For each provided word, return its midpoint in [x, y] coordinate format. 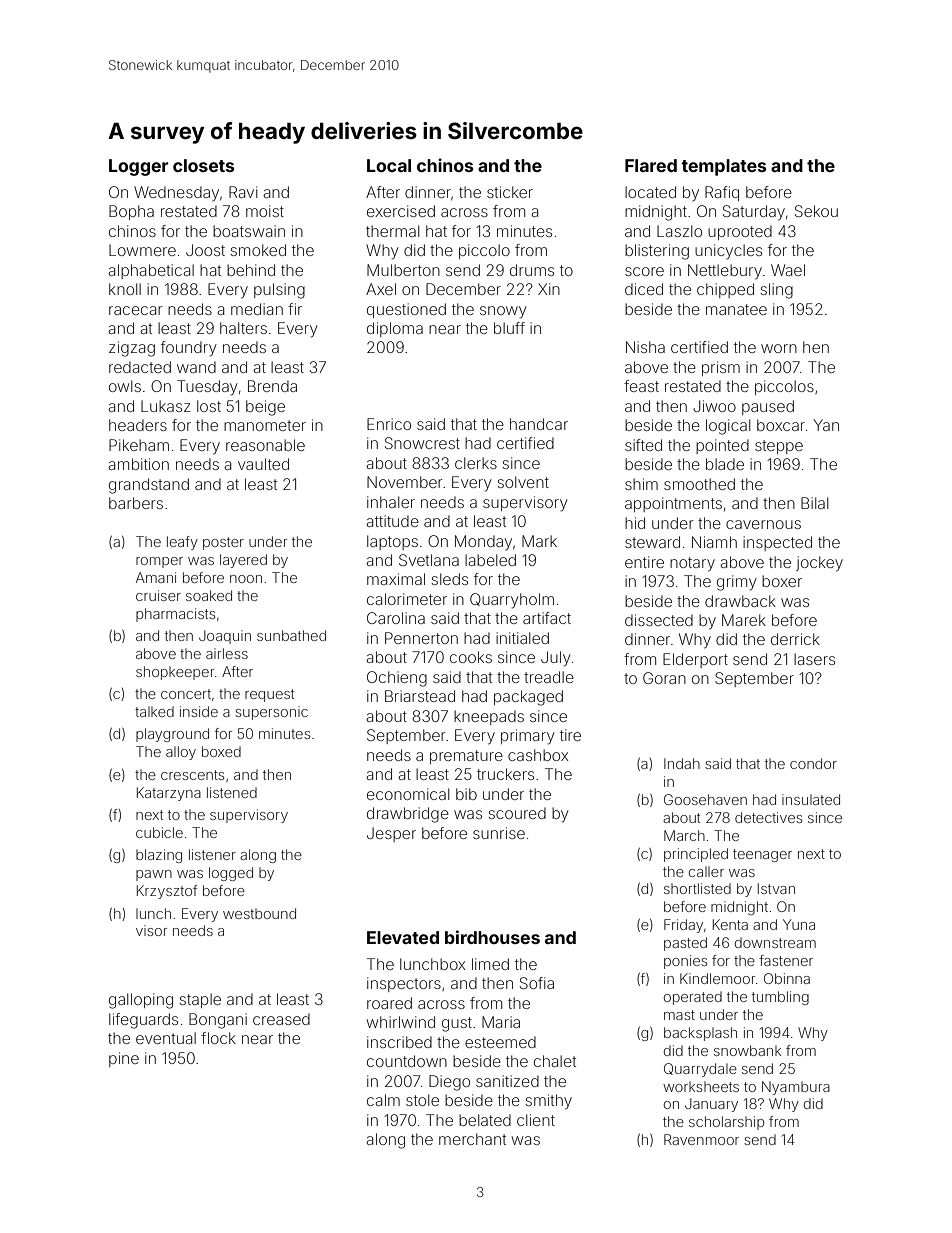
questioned [406, 310]
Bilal [814, 503]
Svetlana [429, 560]
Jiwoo [714, 406]
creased [281, 1019]
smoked [258, 250]
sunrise [499, 833]
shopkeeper [175, 673]
